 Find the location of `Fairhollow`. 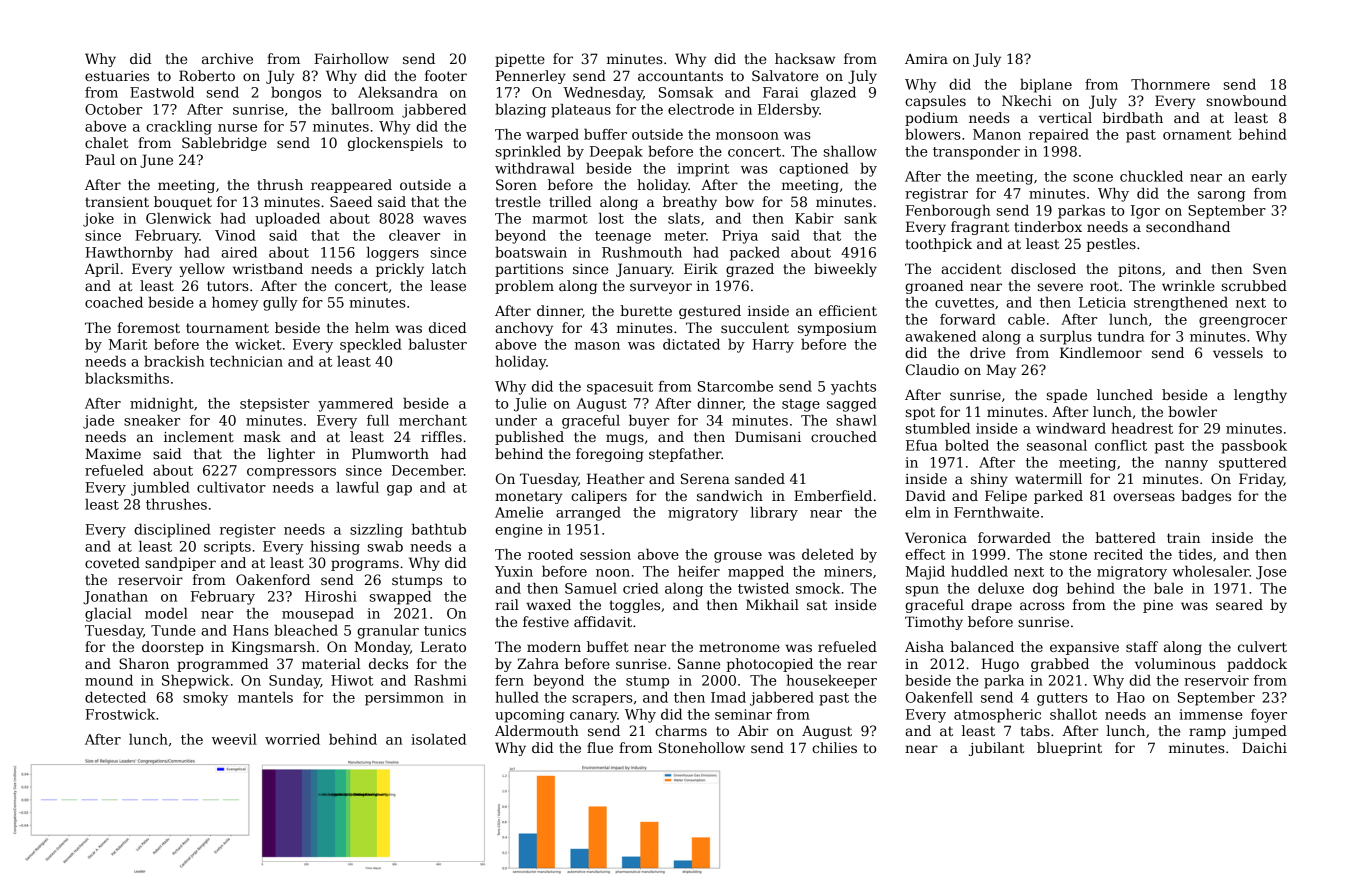

Fairhollow is located at coordinates (351, 58).
